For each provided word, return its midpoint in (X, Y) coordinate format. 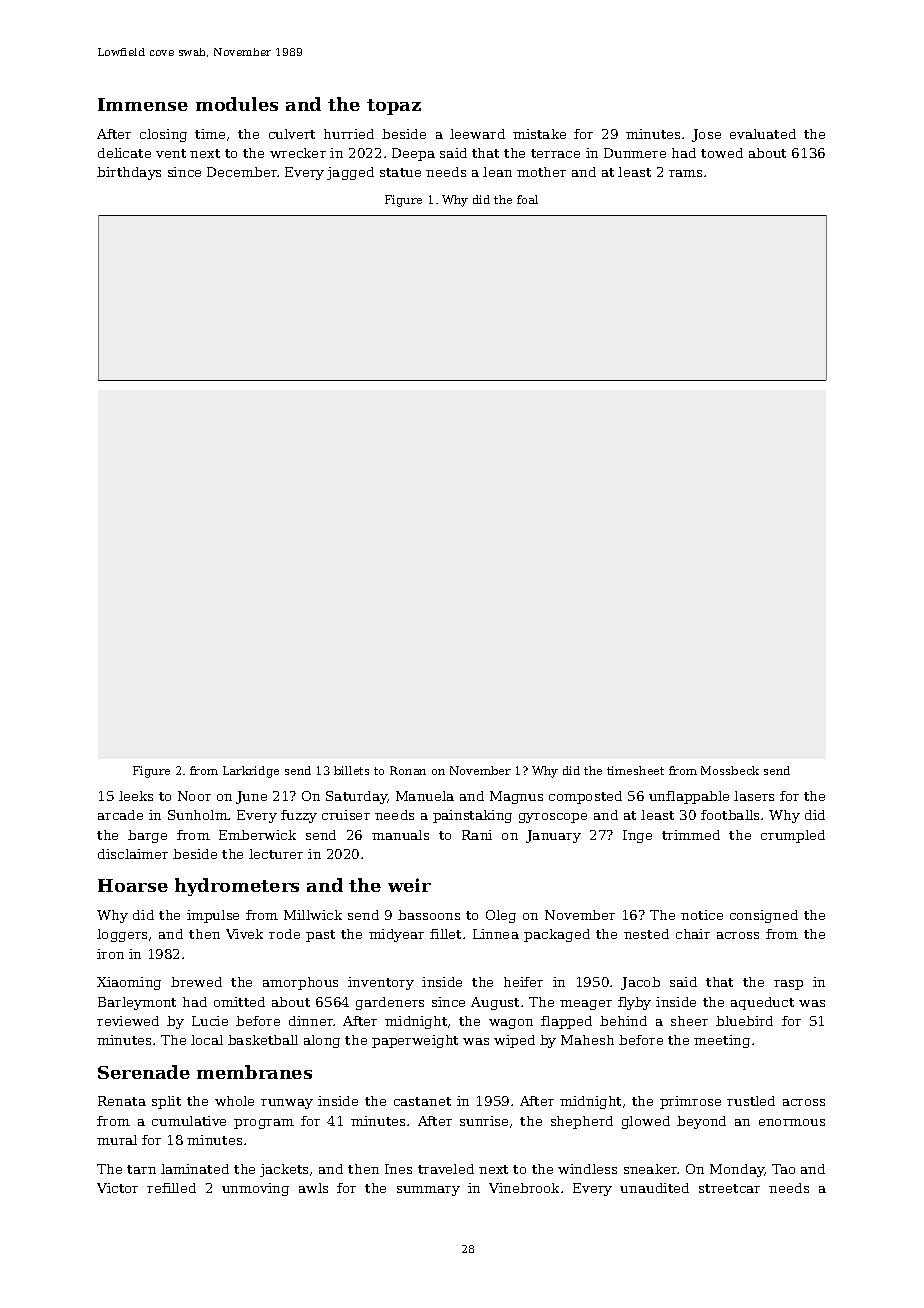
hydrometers (237, 887)
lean (497, 172)
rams (685, 173)
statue (400, 172)
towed (722, 153)
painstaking (472, 816)
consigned (764, 916)
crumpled (793, 836)
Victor (117, 1188)
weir (409, 885)
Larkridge (251, 772)
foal (527, 199)
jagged (350, 173)
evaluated (763, 134)
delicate (124, 153)
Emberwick (257, 835)
